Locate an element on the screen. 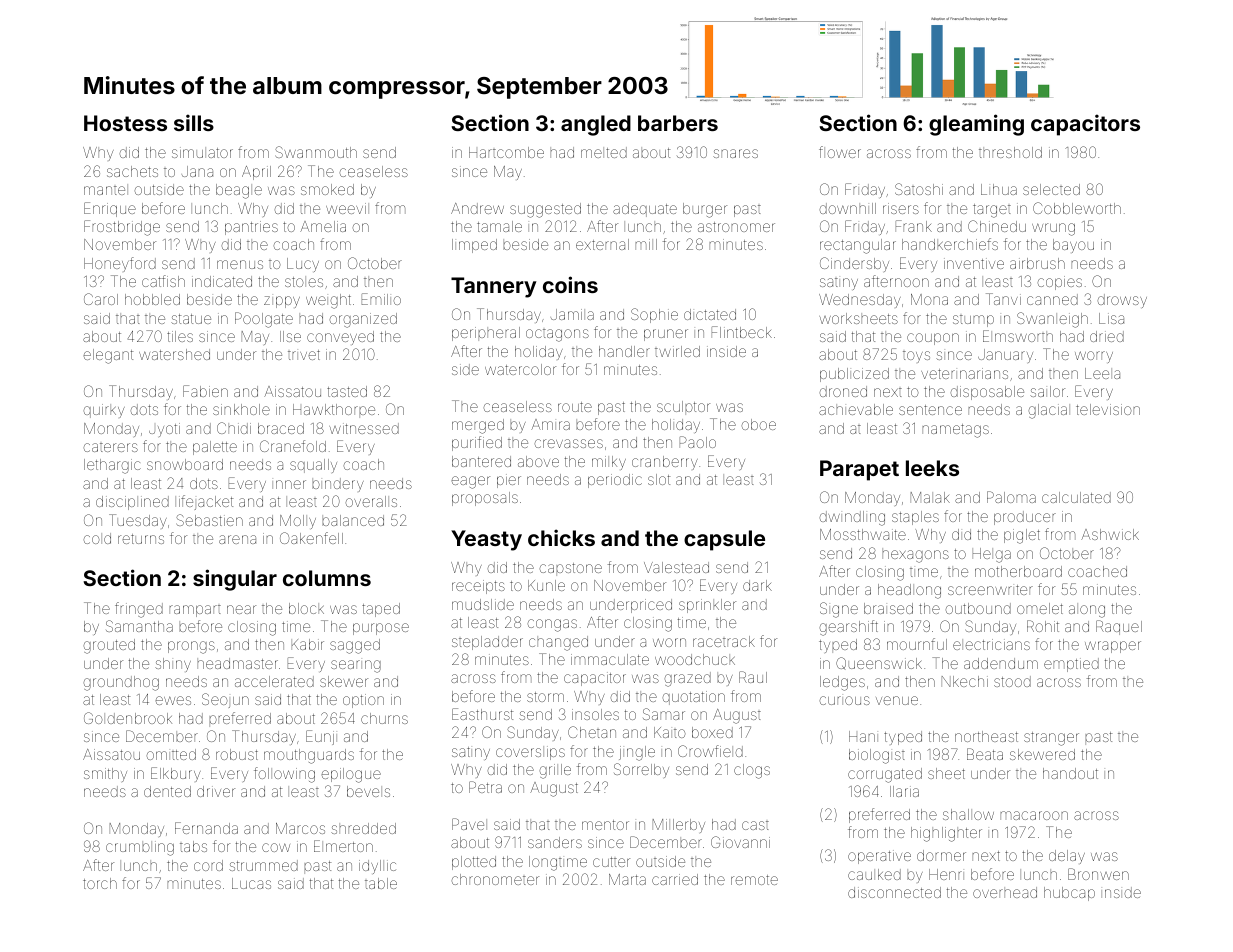 This screenshot has width=1233, height=952. Emilio is located at coordinates (381, 299).
